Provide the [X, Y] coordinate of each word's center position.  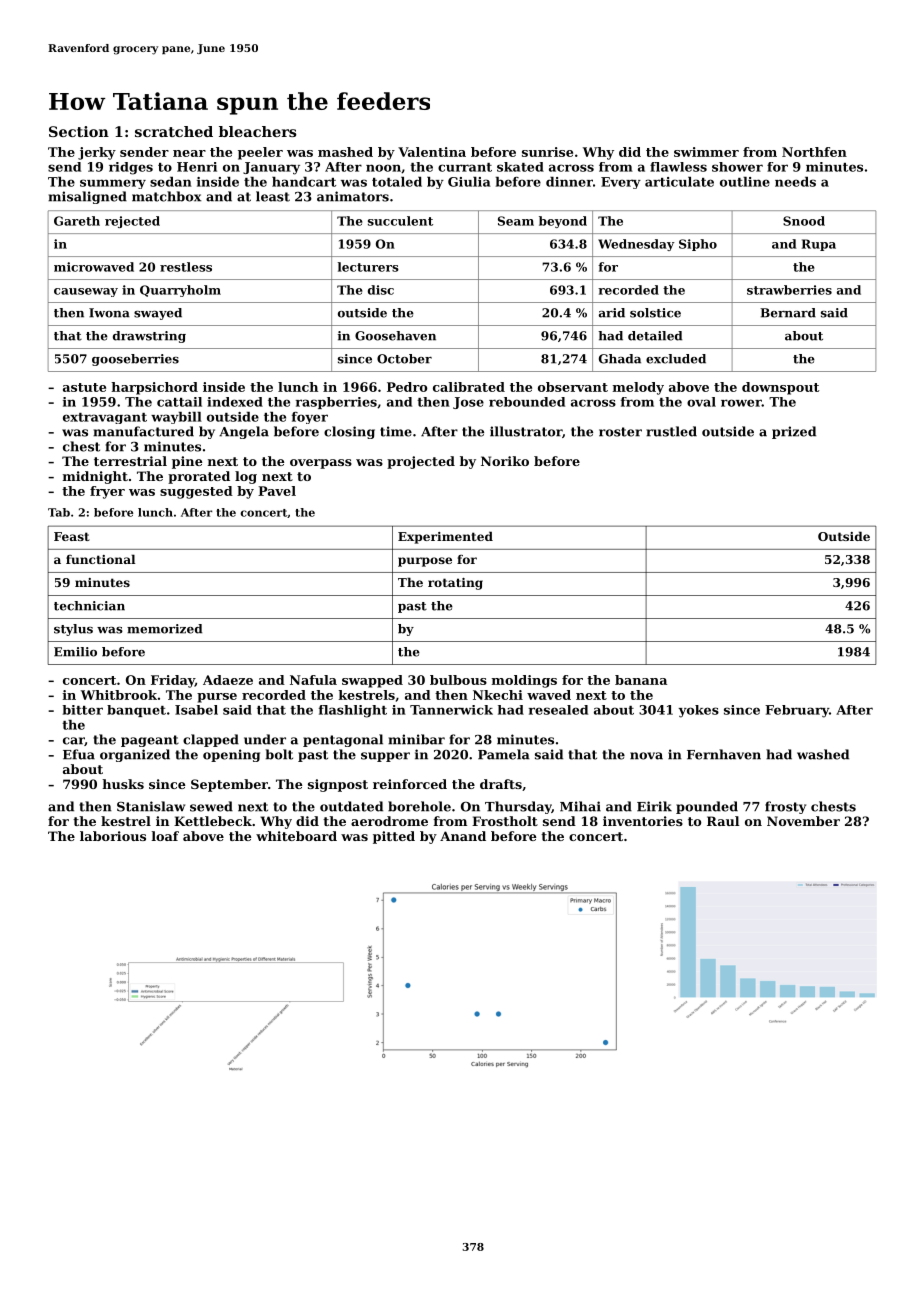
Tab [59, 512]
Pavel [277, 491]
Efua [79, 754]
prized [794, 432]
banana [641, 680]
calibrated [469, 387]
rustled [671, 431]
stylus [73, 630]
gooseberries [135, 360]
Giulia [469, 182]
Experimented [445, 537]
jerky [97, 153]
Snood [804, 221]
